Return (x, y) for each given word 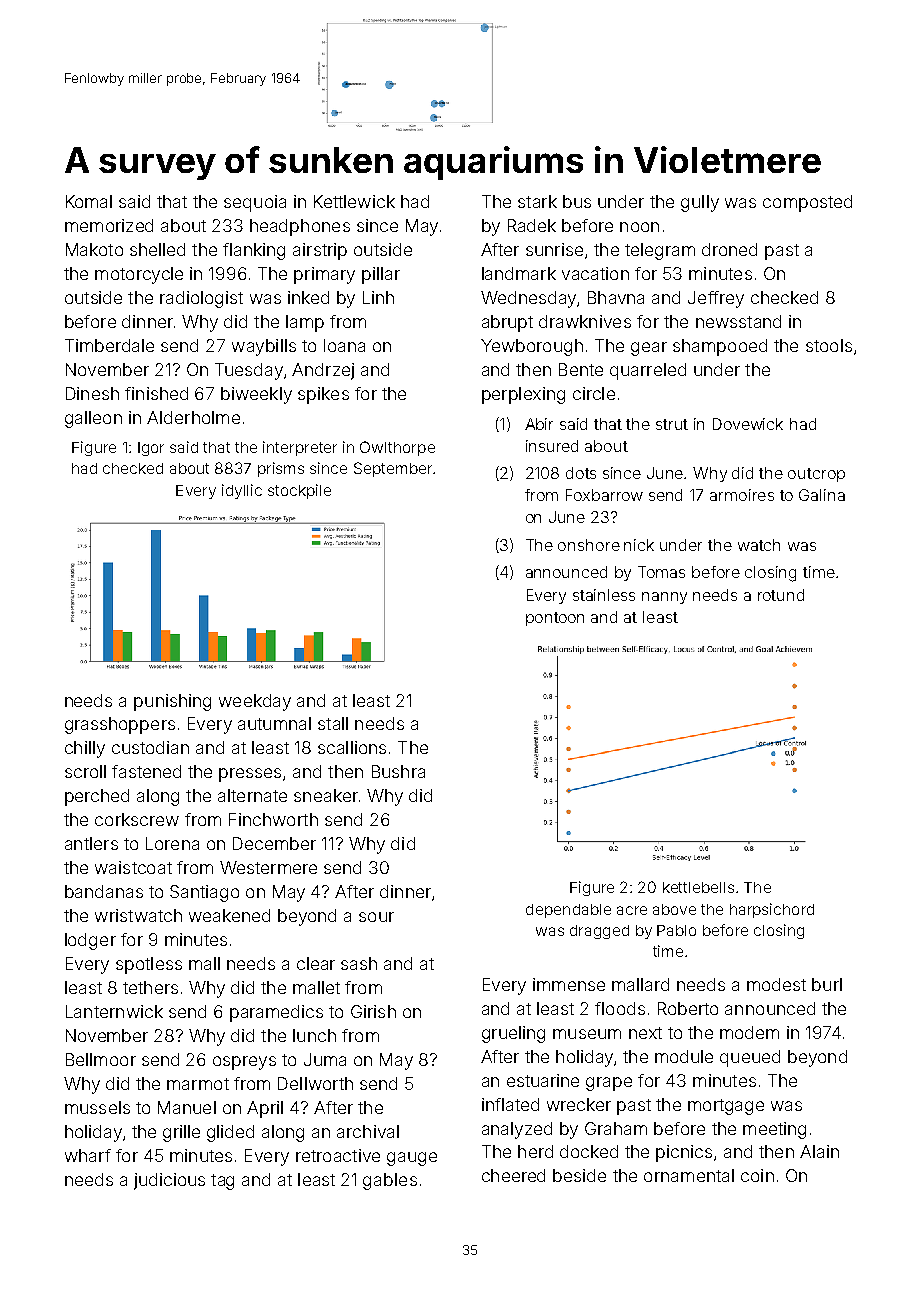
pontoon (555, 619)
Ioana (344, 345)
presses (250, 775)
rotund (781, 595)
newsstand (738, 321)
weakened (229, 915)
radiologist (201, 299)
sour (376, 917)
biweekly (256, 395)
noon (639, 227)
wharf (88, 1155)
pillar (381, 275)
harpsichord (772, 910)
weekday (255, 702)
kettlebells (698, 887)
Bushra (398, 771)
